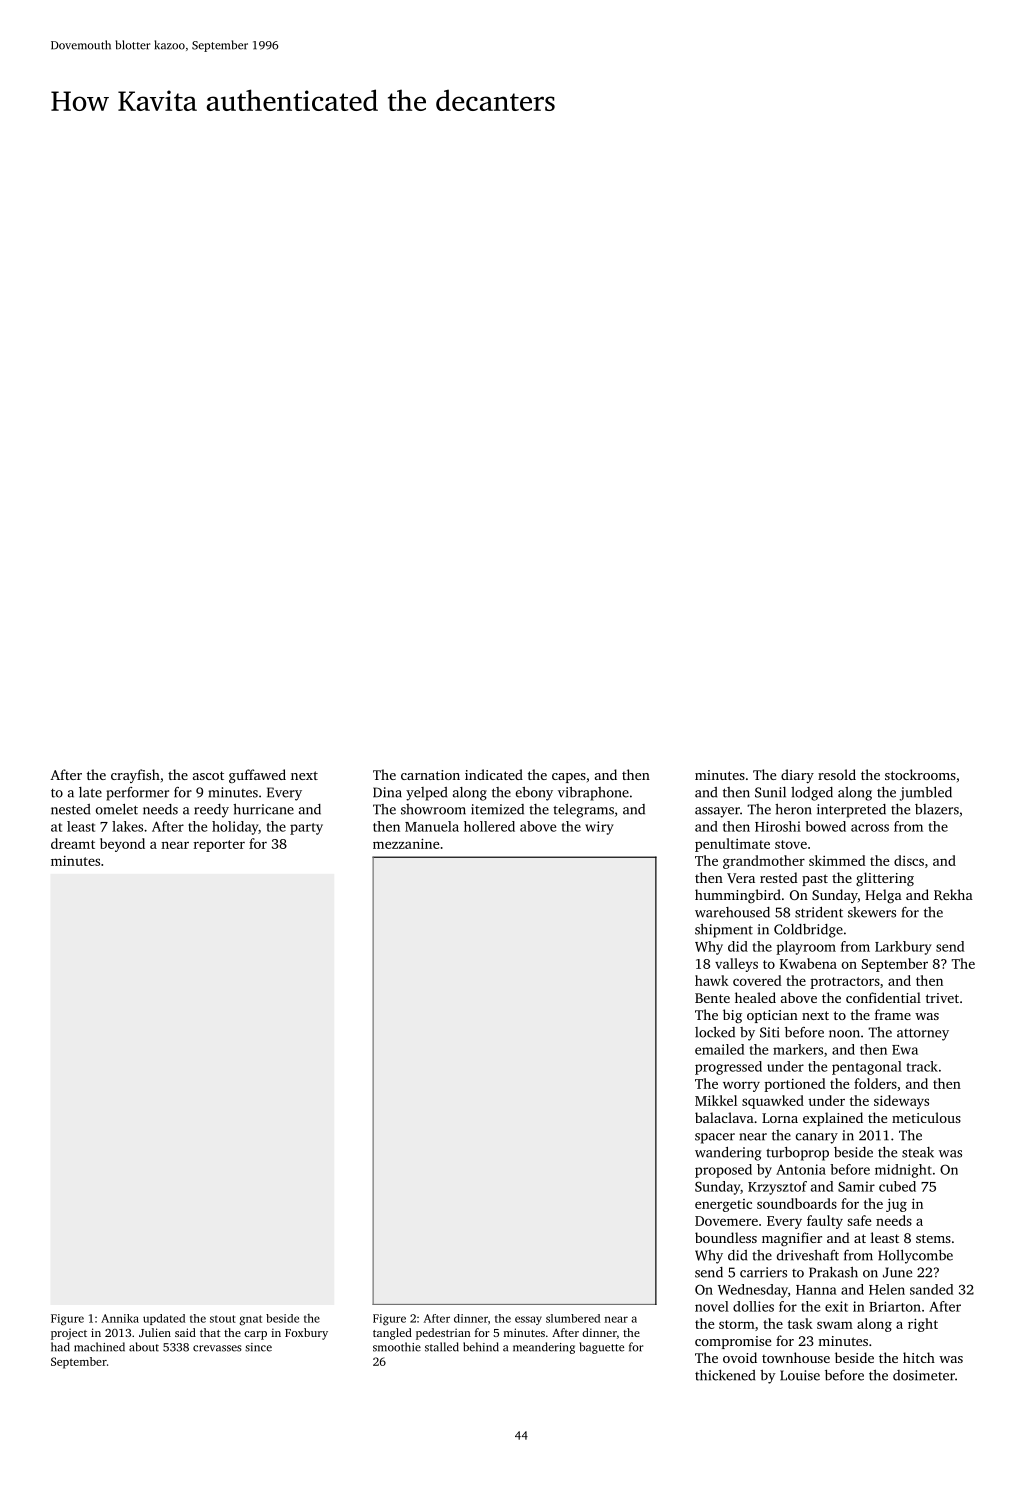 This screenshot has width=1029, height=1490. What do you see at coordinates (122, 845) in the screenshot?
I see `beyond` at bounding box center [122, 845].
